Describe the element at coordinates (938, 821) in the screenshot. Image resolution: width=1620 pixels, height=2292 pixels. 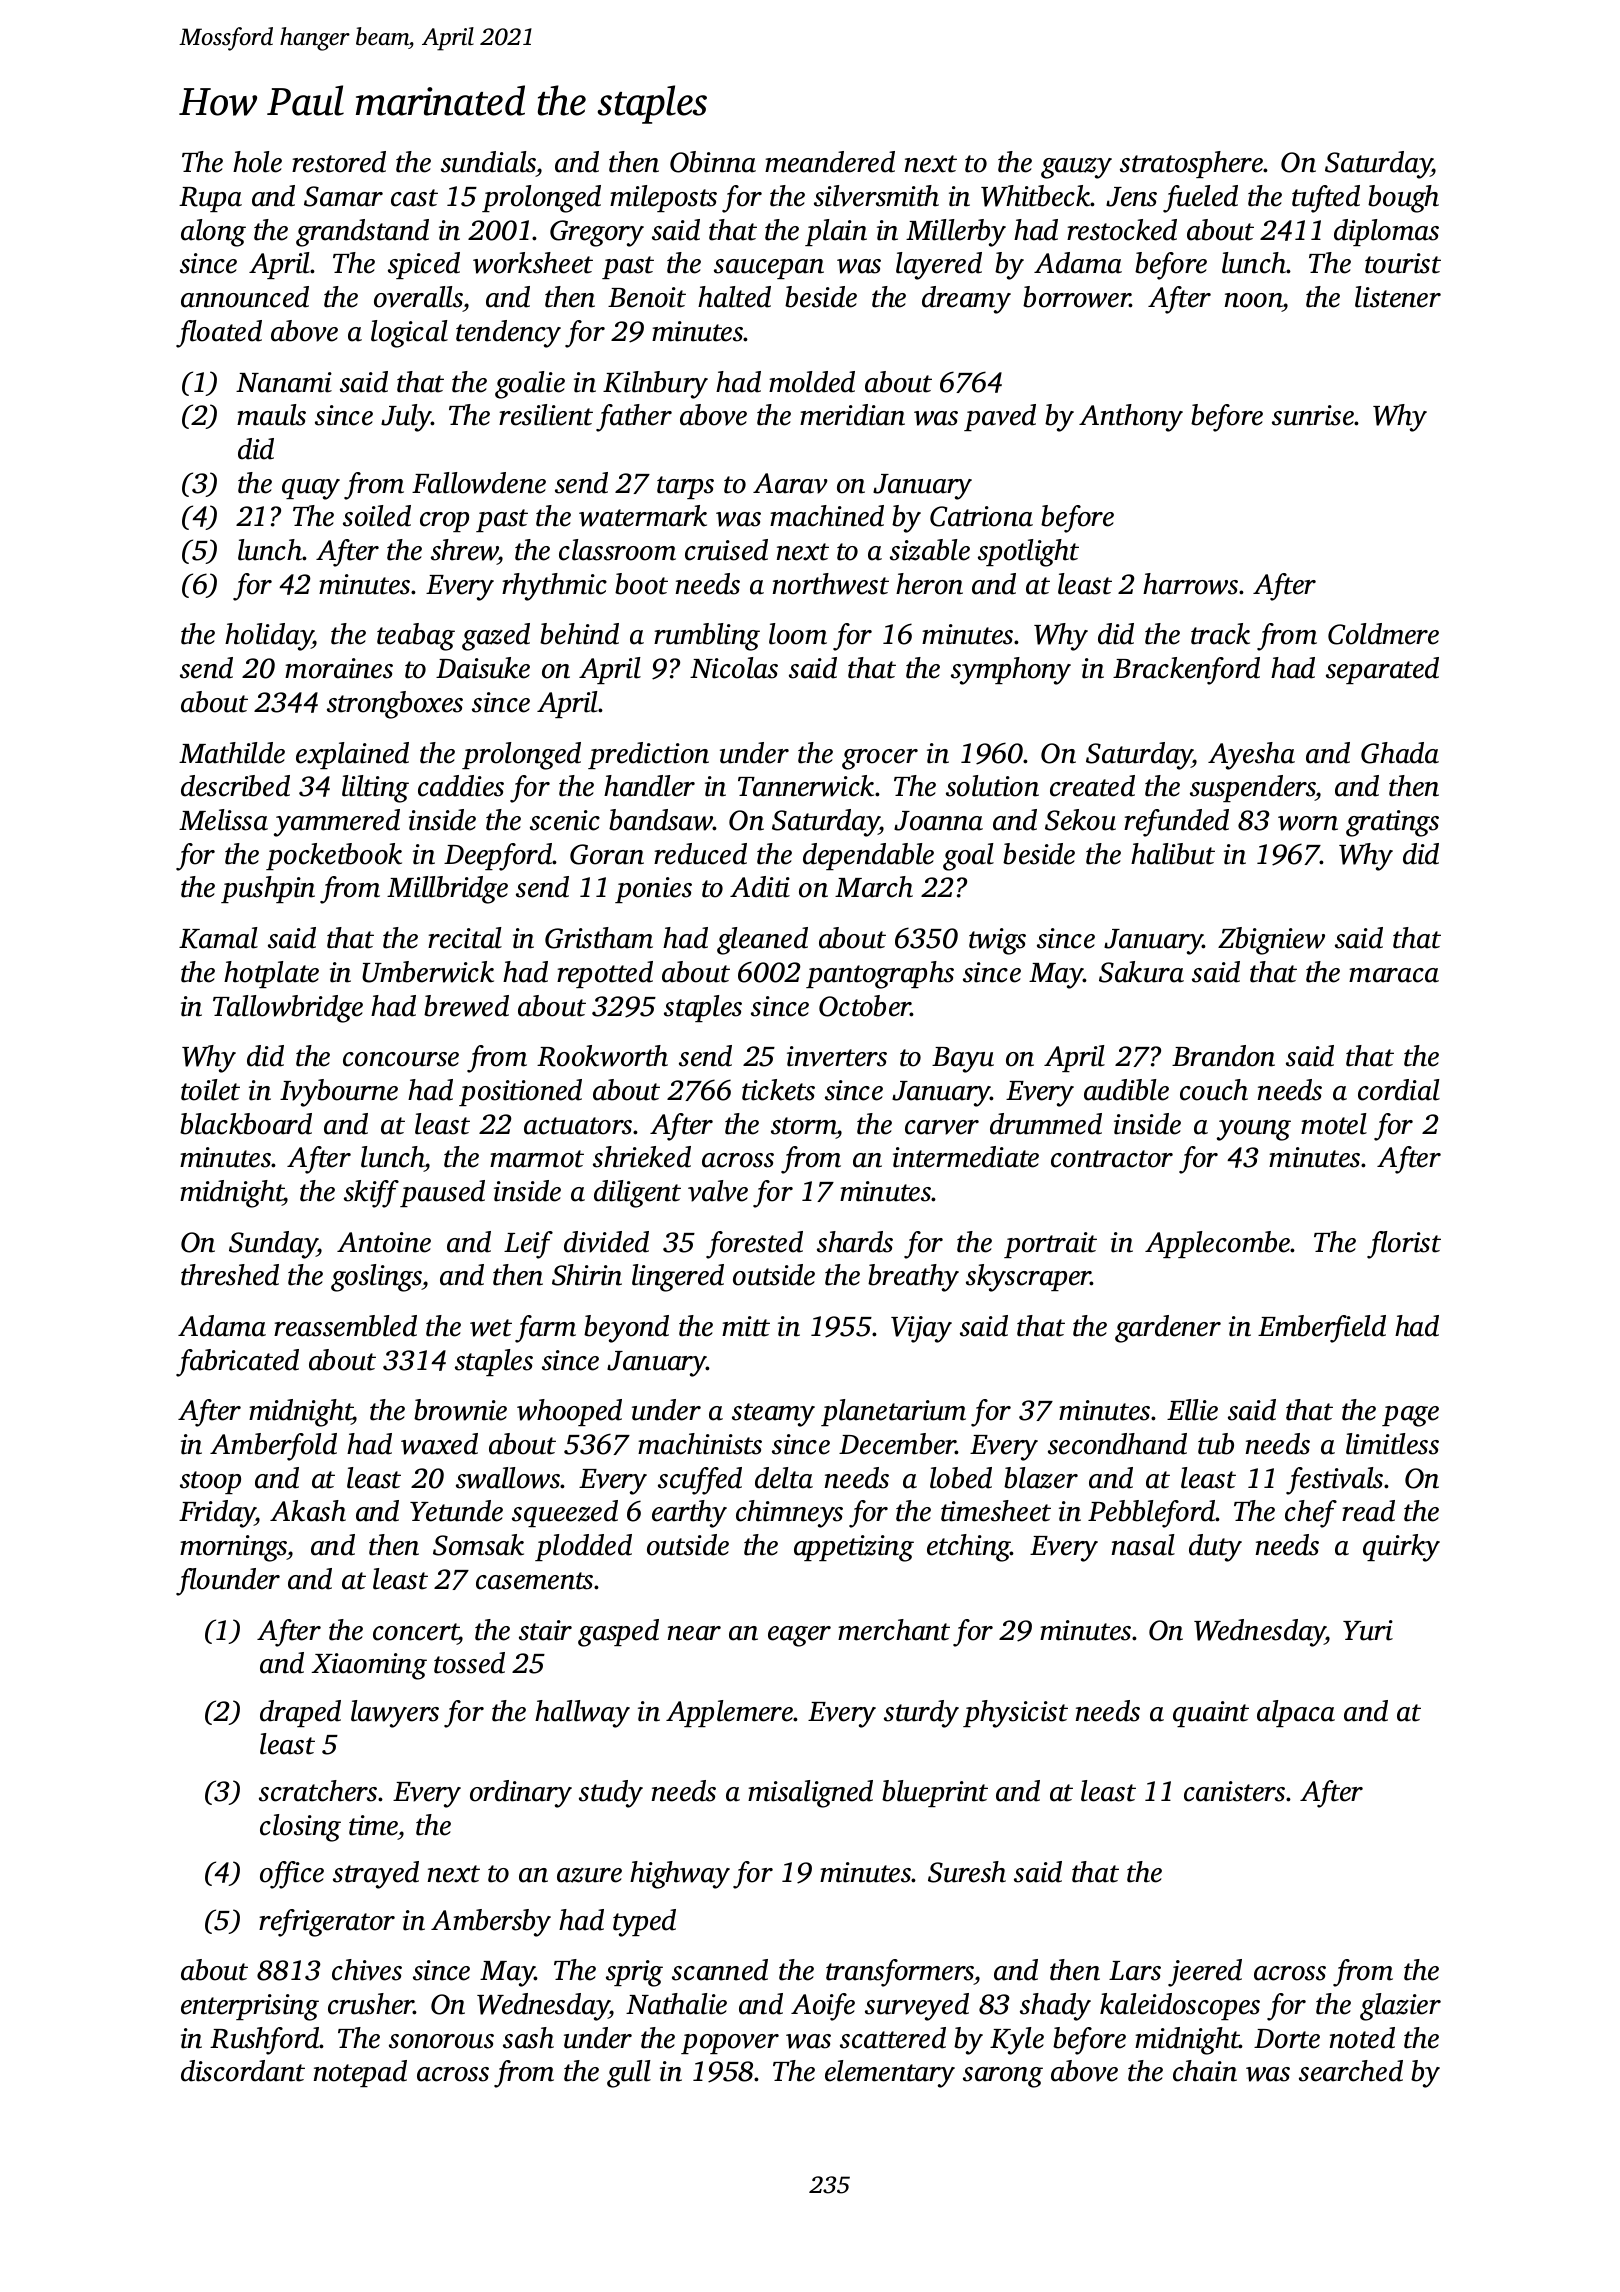
I see `Joanna` at that location.
